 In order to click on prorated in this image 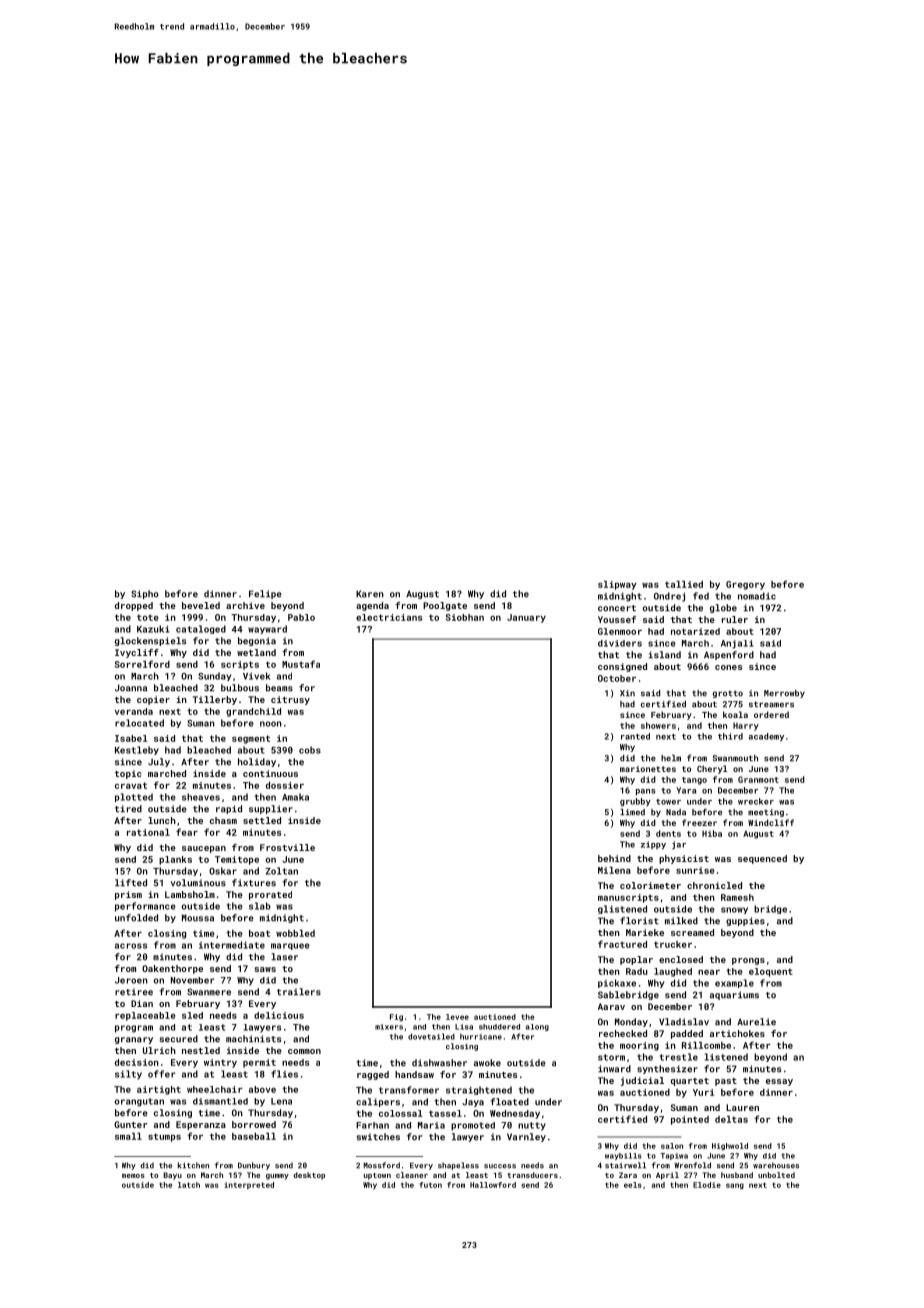, I will do `click(270, 895)`.
